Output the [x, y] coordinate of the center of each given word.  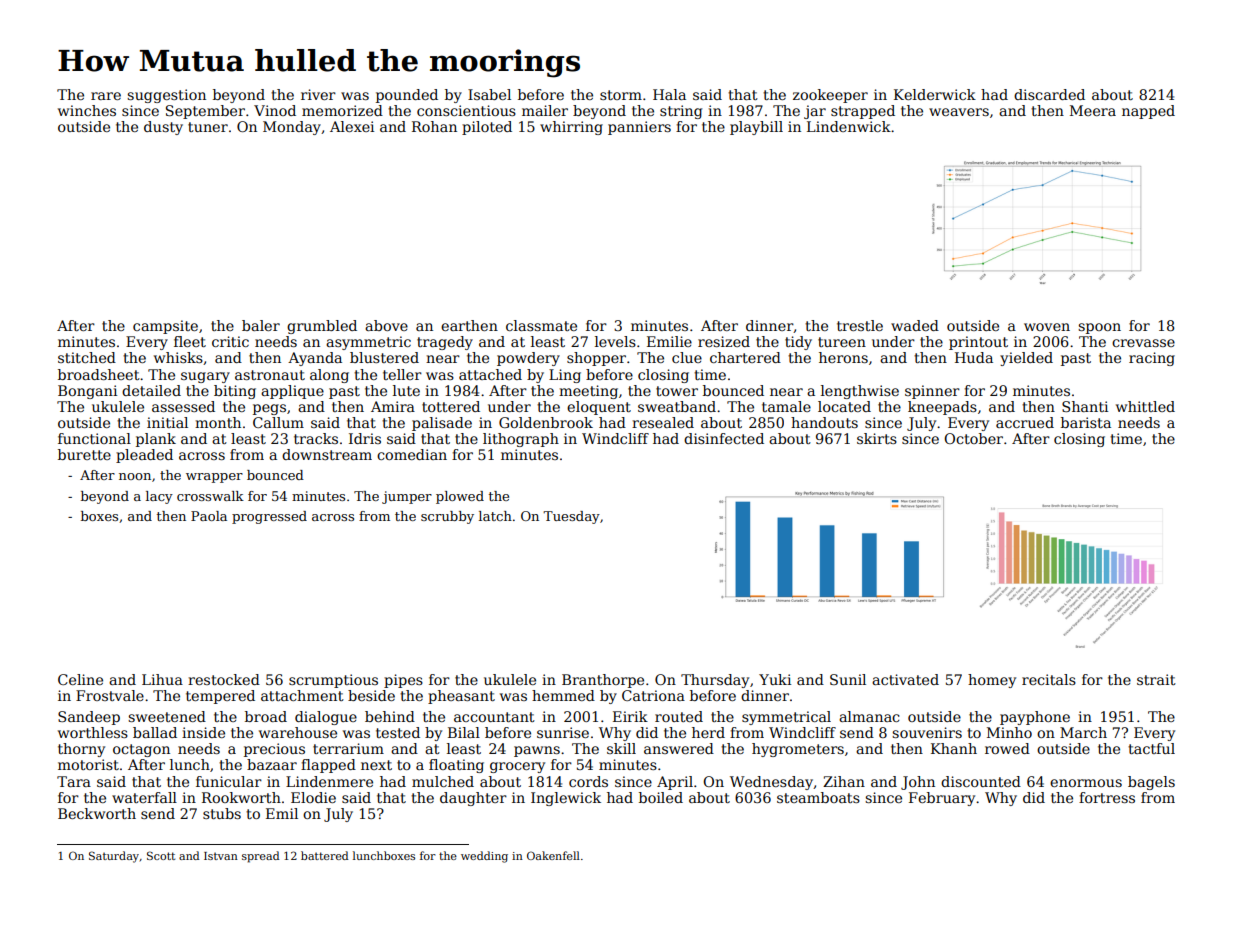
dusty [163, 128]
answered [679, 748]
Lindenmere [329, 781]
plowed [460, 497]
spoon [1099, 328]
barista [1086, 422]
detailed [151, 390]
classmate [541, 325]
